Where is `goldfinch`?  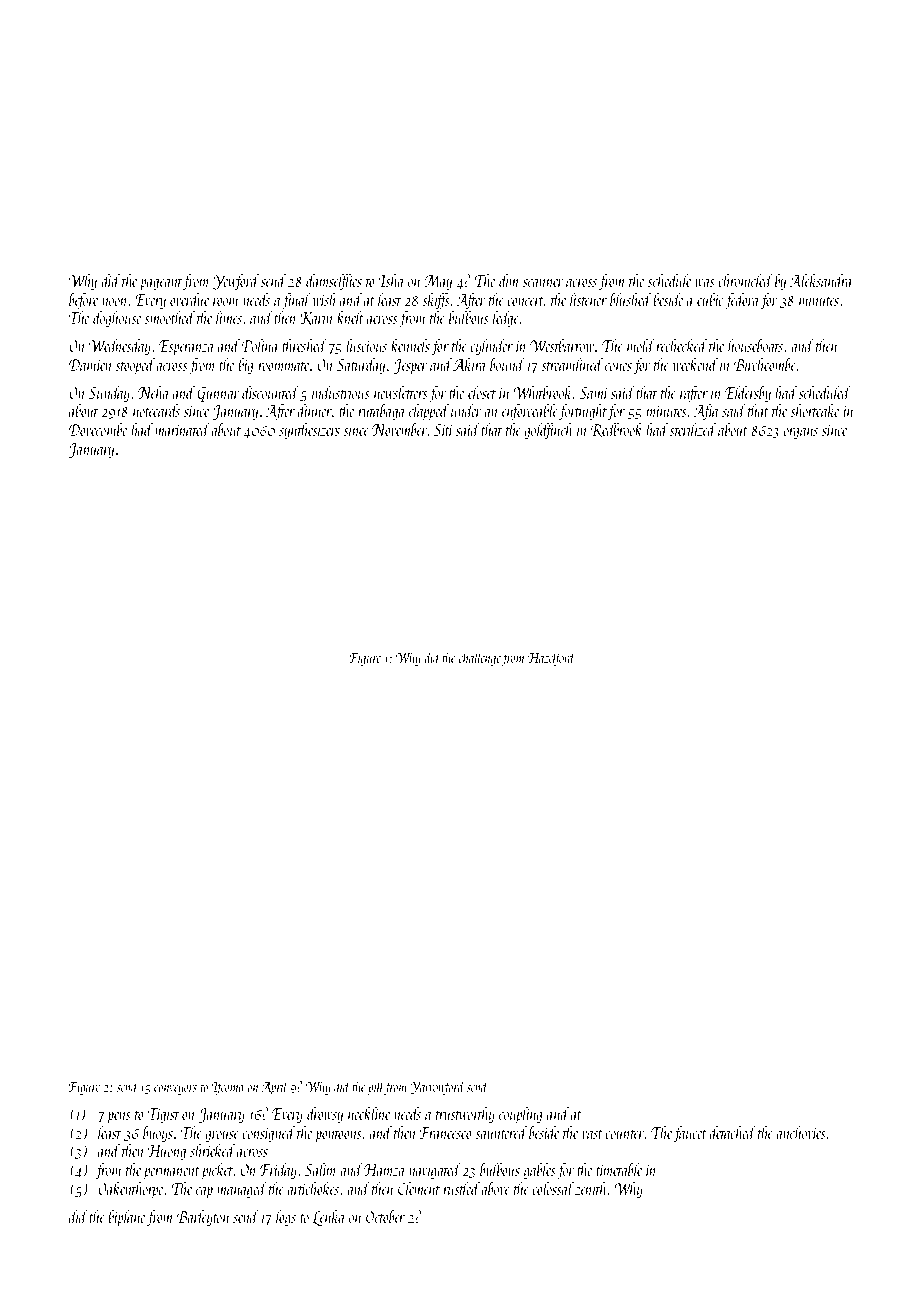
goldfinch is located at coordinates (548, 431).
